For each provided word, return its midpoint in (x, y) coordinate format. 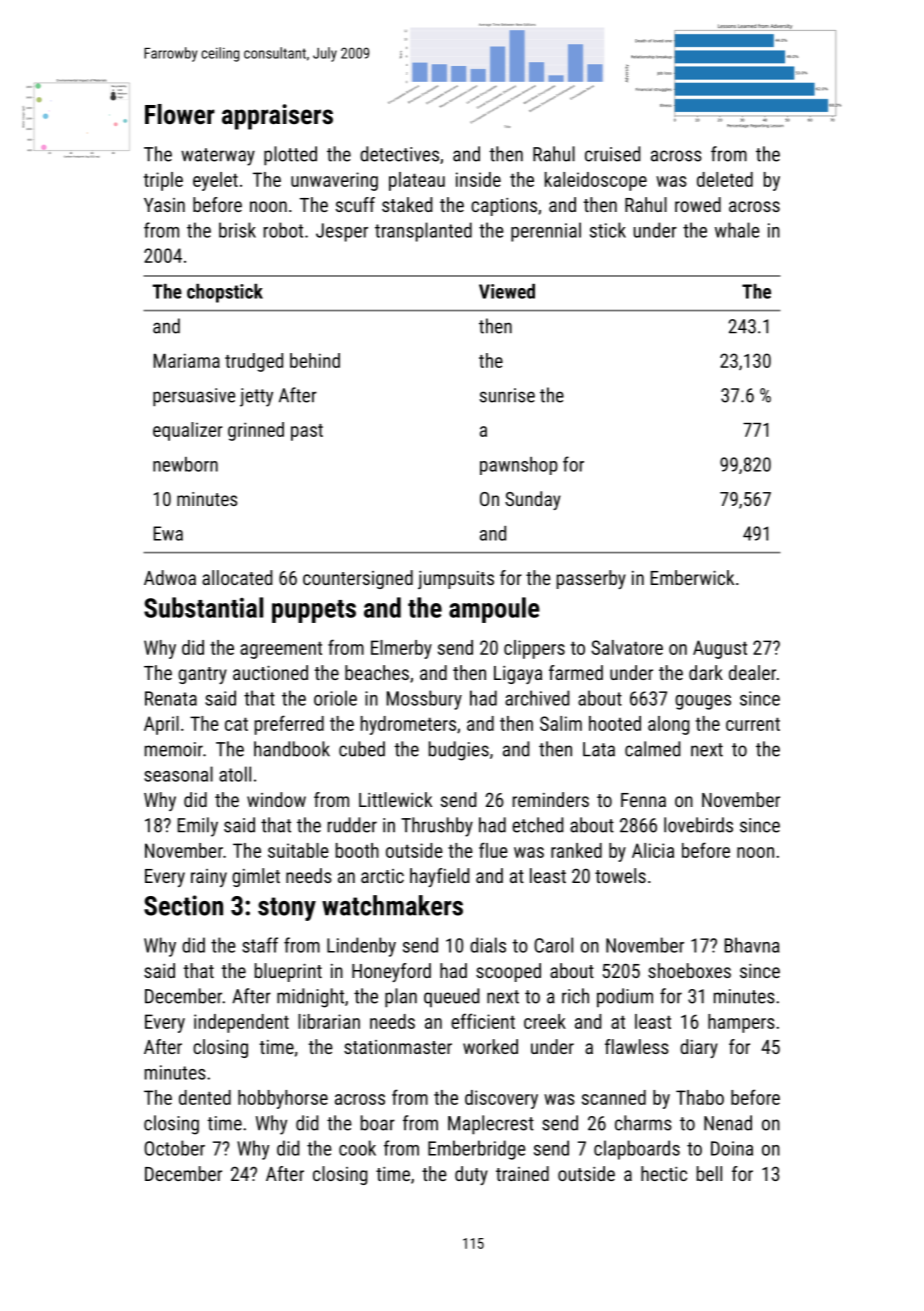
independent (241, 1023)
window (276, 799)
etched (537, 825)
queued (451, 998)
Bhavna (752, 945)
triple (163, 181)
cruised (612, 154)
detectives (399, 154)
